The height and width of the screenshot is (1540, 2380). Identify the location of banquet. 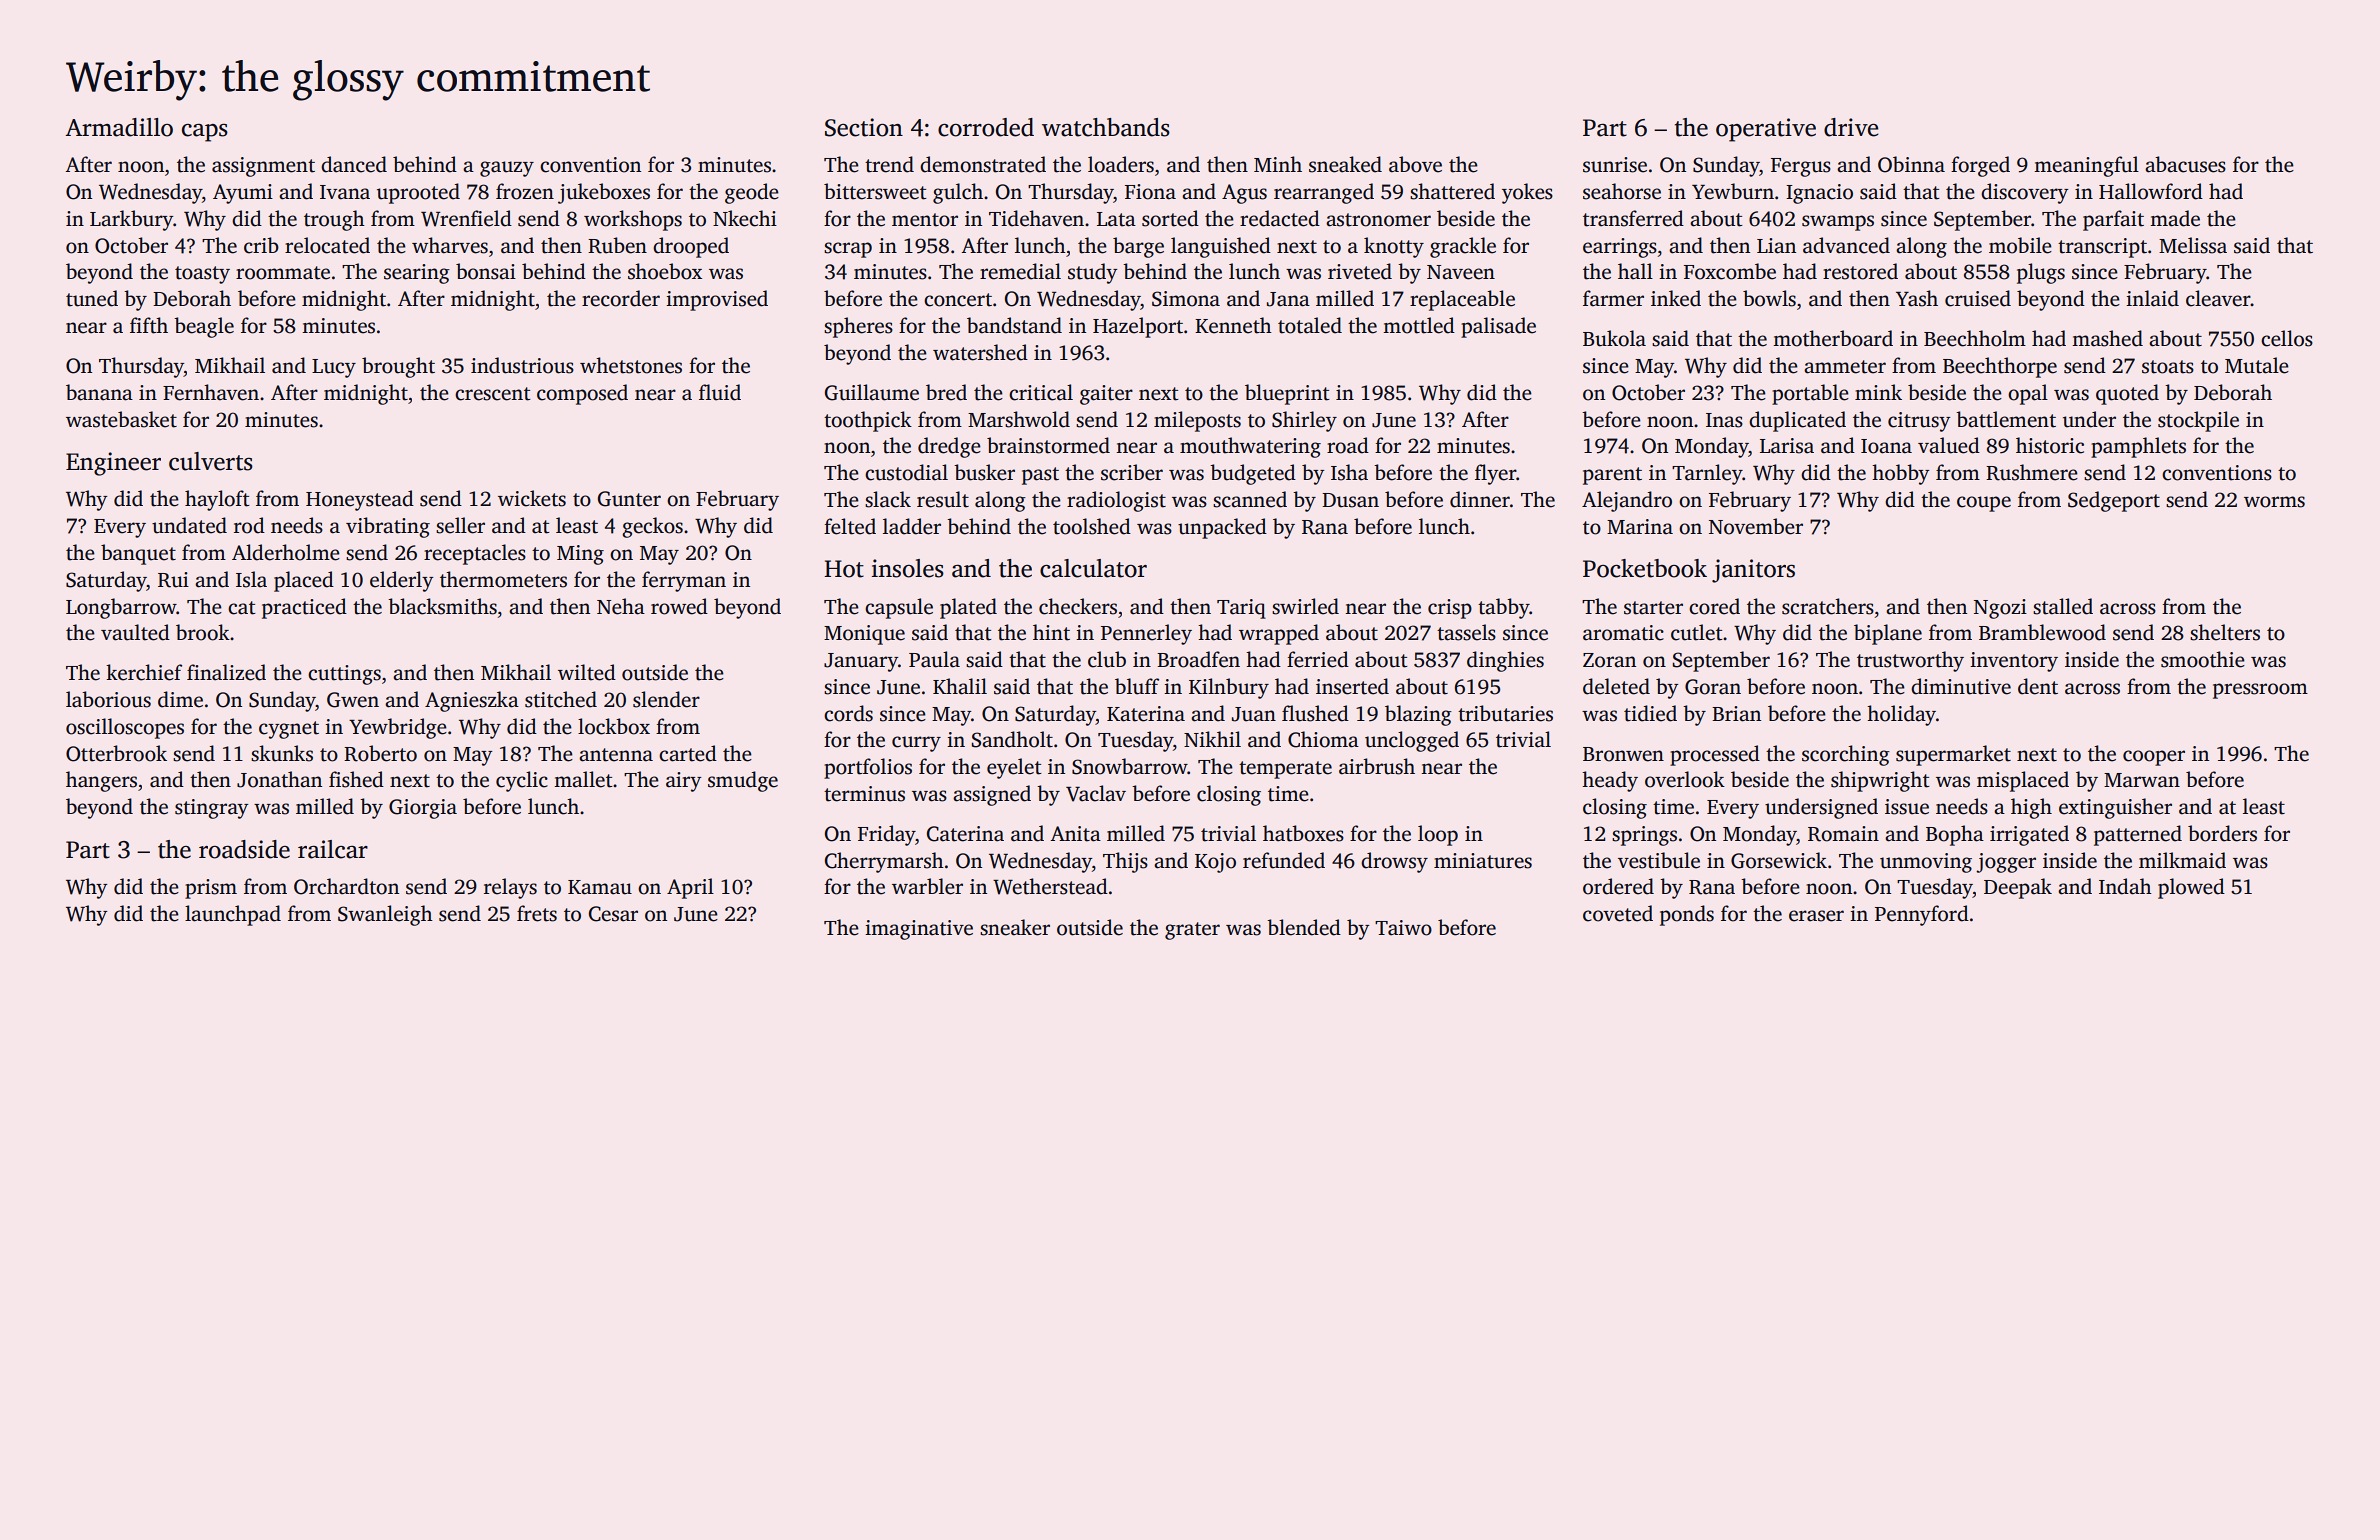
(138, 554).
